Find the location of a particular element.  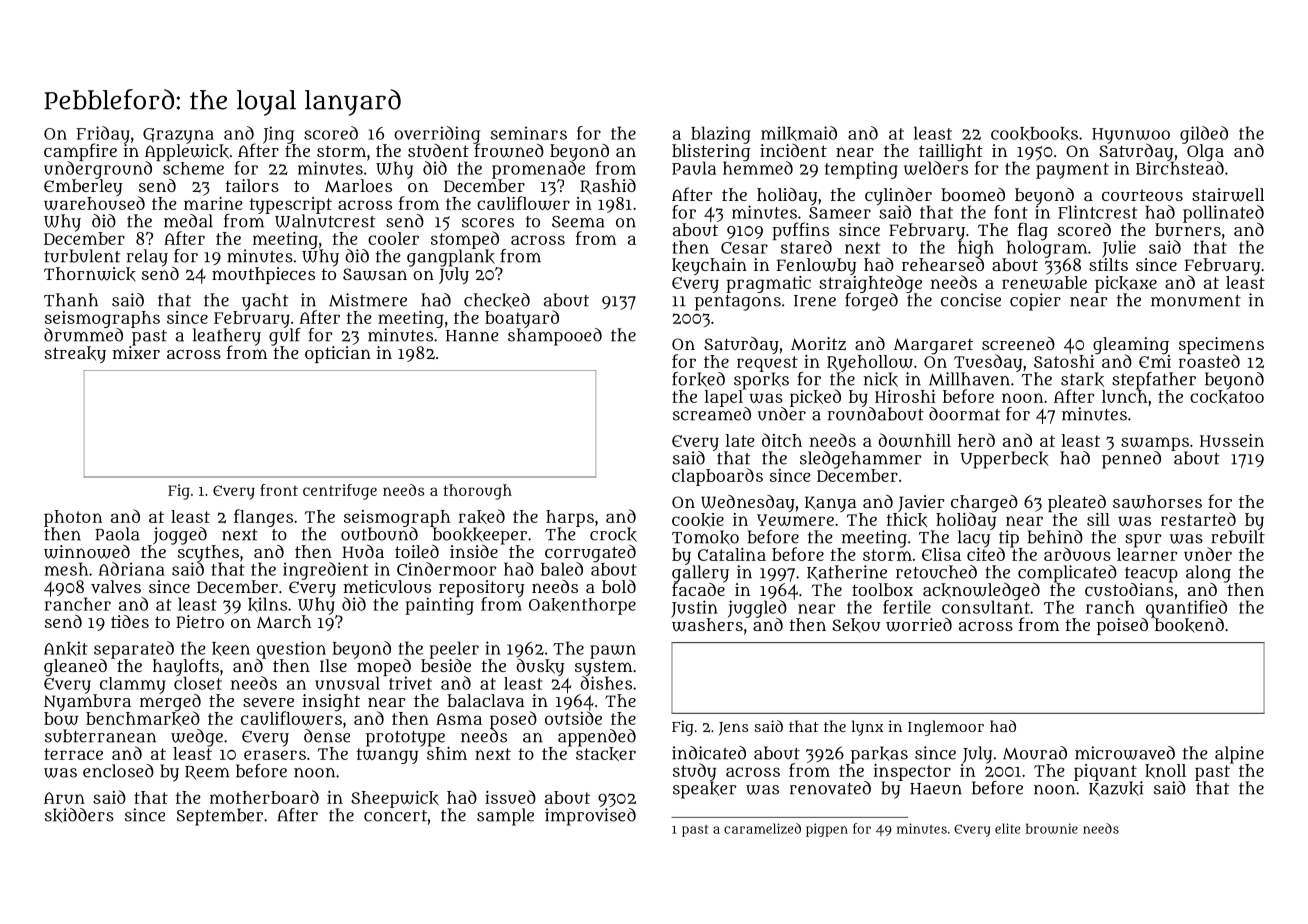

dishes is located at coordinates (606, 683).
